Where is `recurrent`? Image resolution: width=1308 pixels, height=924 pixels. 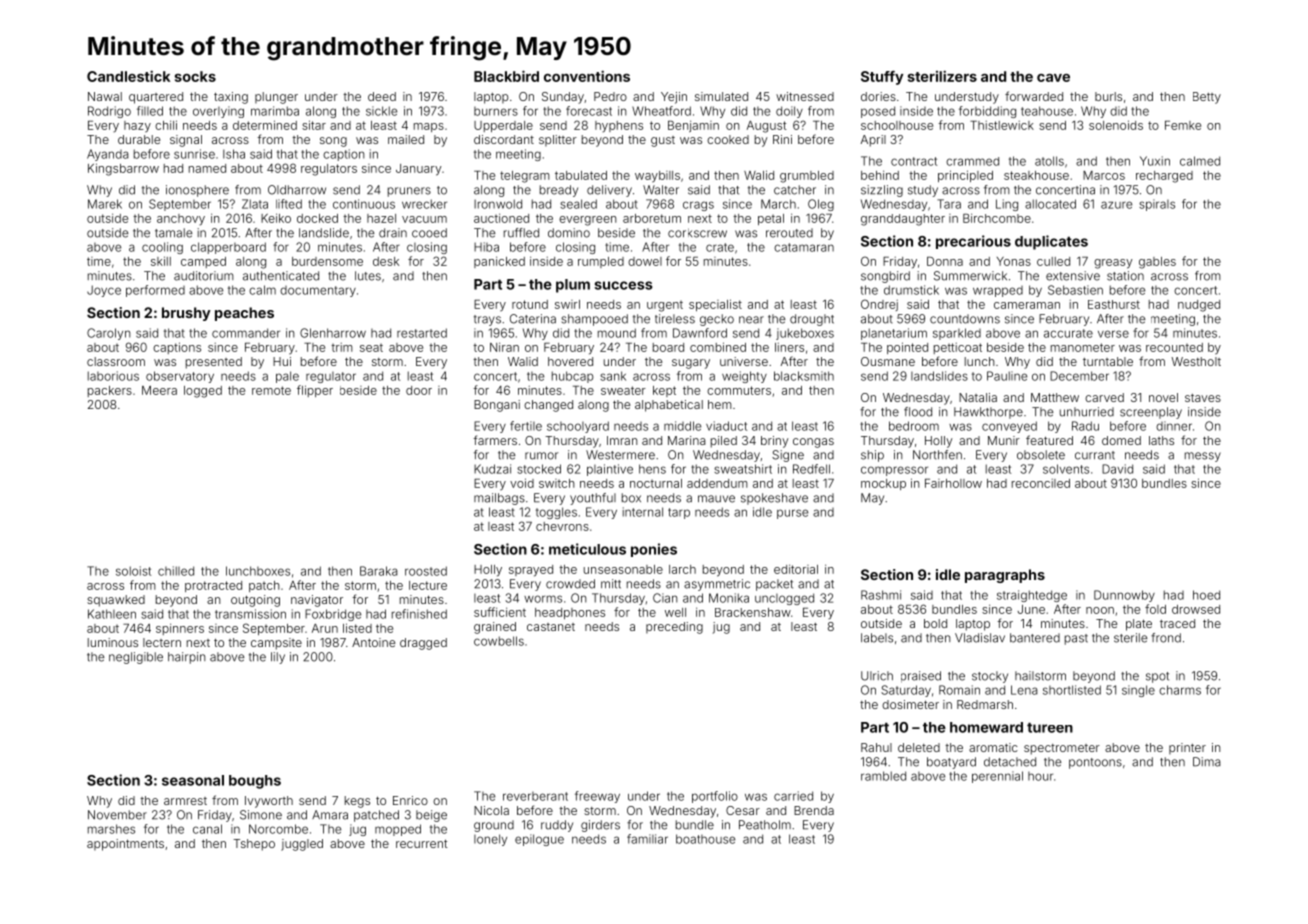 recurrent is located at coordinates (422, 843).
